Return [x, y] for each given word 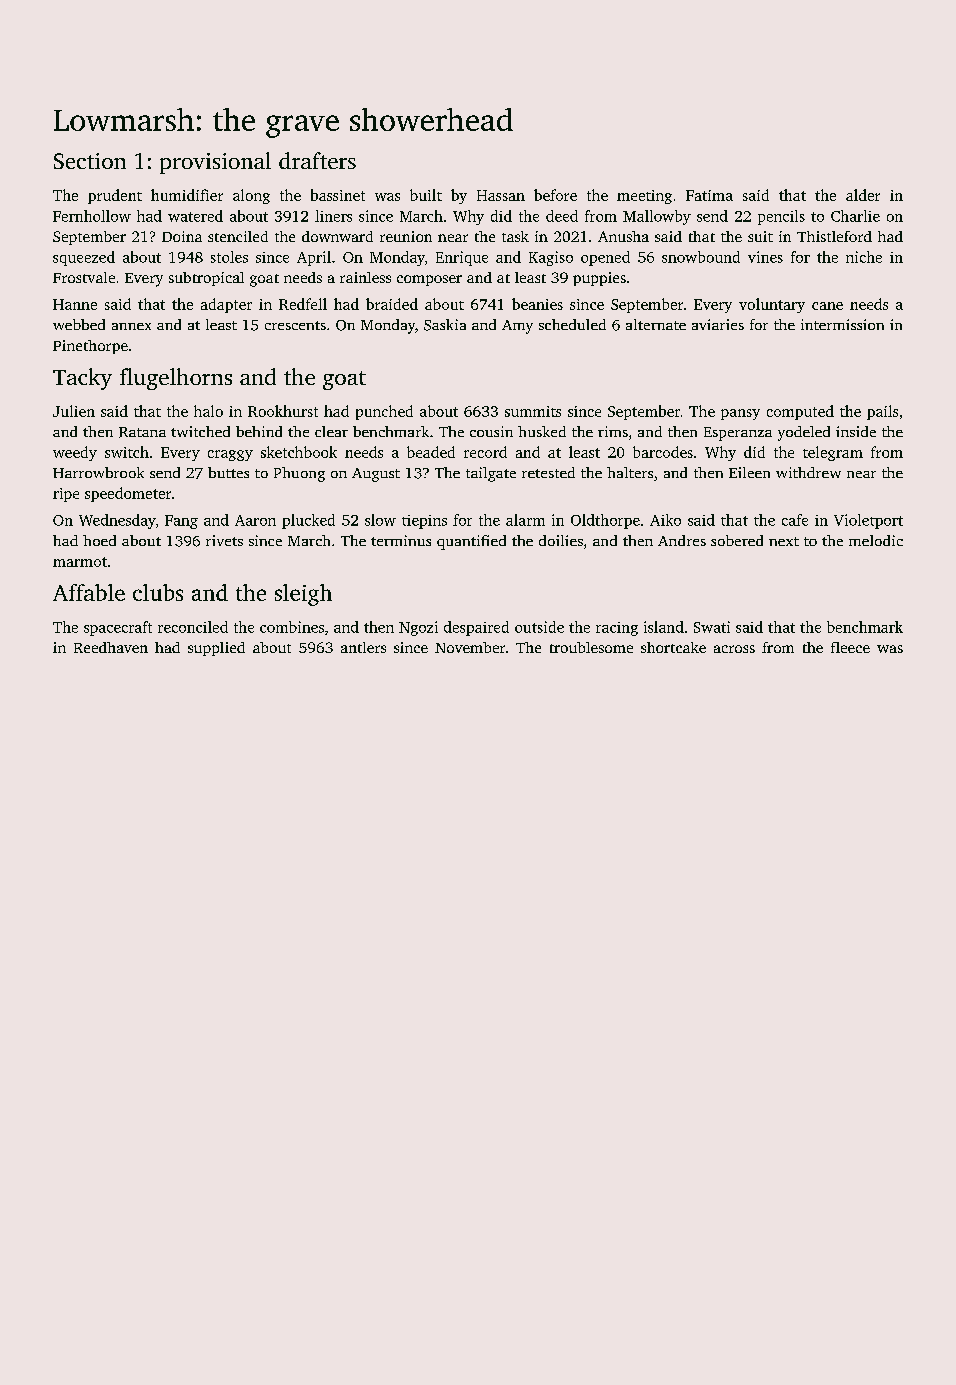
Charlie [855, 216]
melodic [876, 540]
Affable [89, 592]
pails [882, 412]
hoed [99, 540]
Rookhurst [283, 411]
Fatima [709, 195]
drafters [317, 160]
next [784, 541]
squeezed [84, 258]
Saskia [445, 325]
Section [90, 161]
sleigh [303, 595]
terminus [401, 540]
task [515, 236]
